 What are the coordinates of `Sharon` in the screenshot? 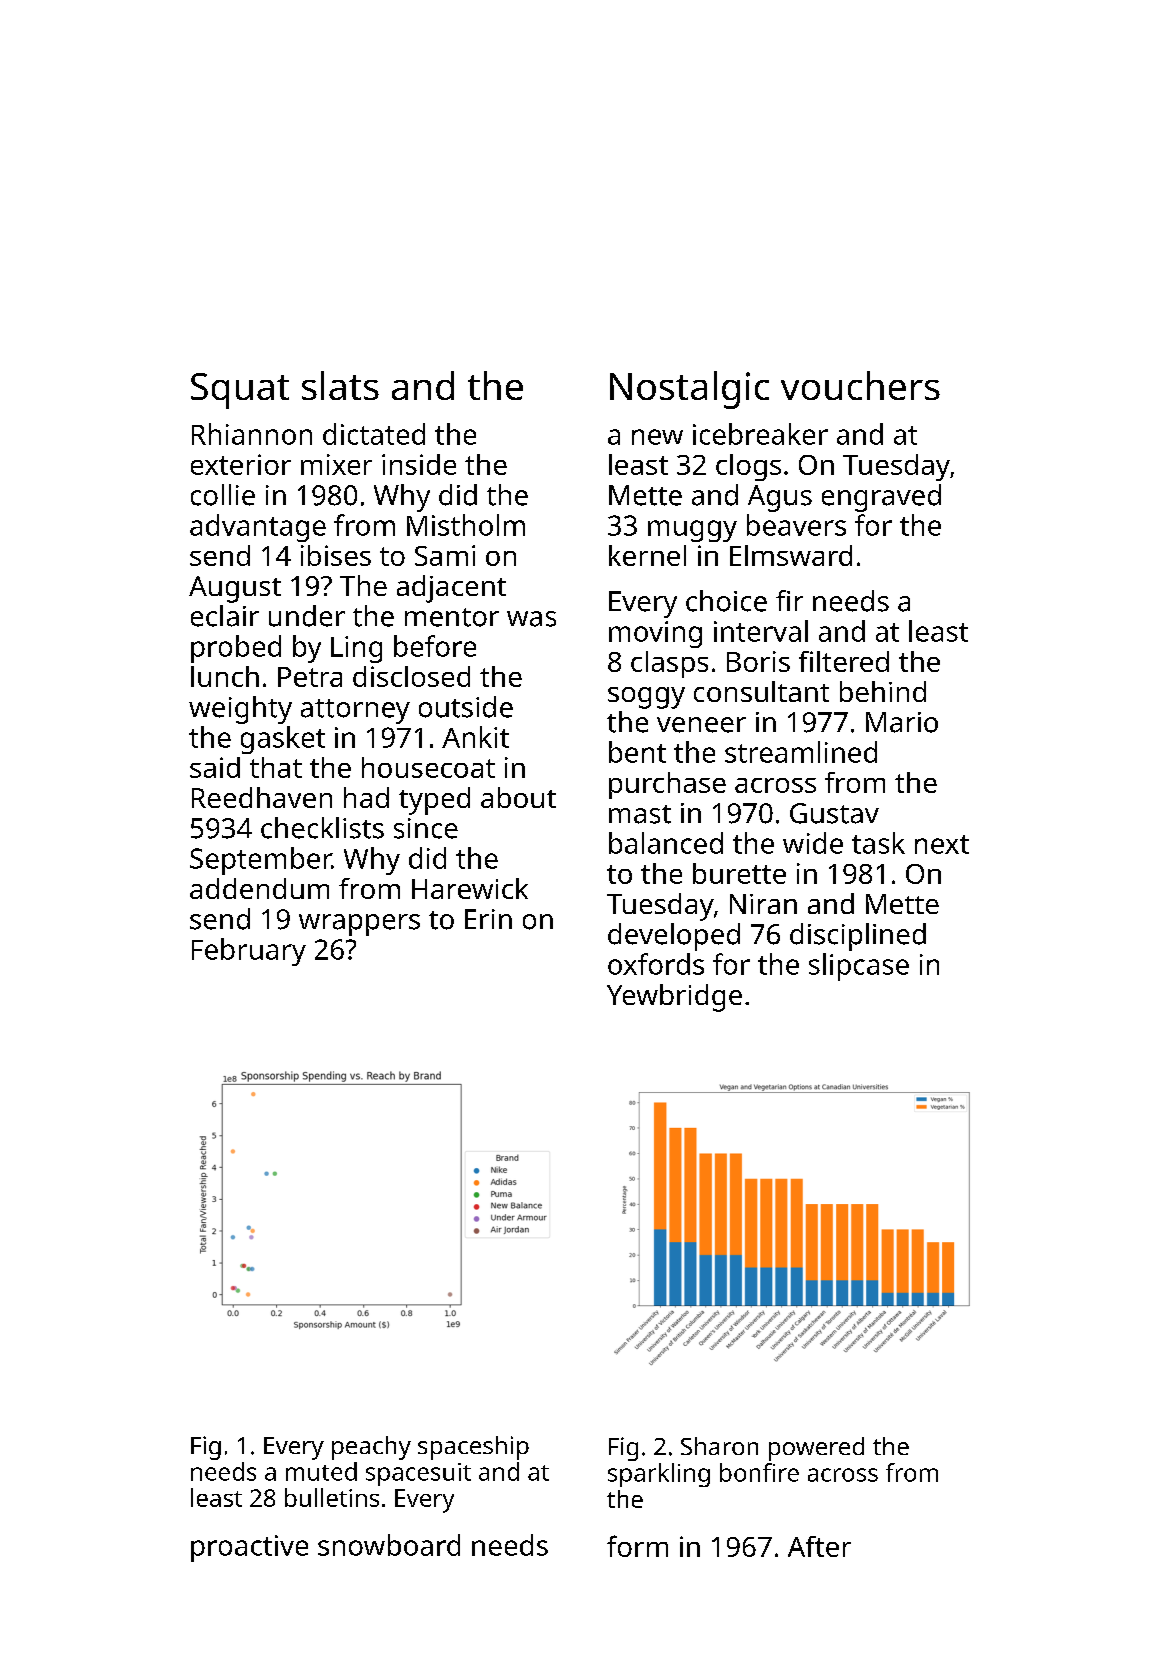 It's located at (719, 1446).
